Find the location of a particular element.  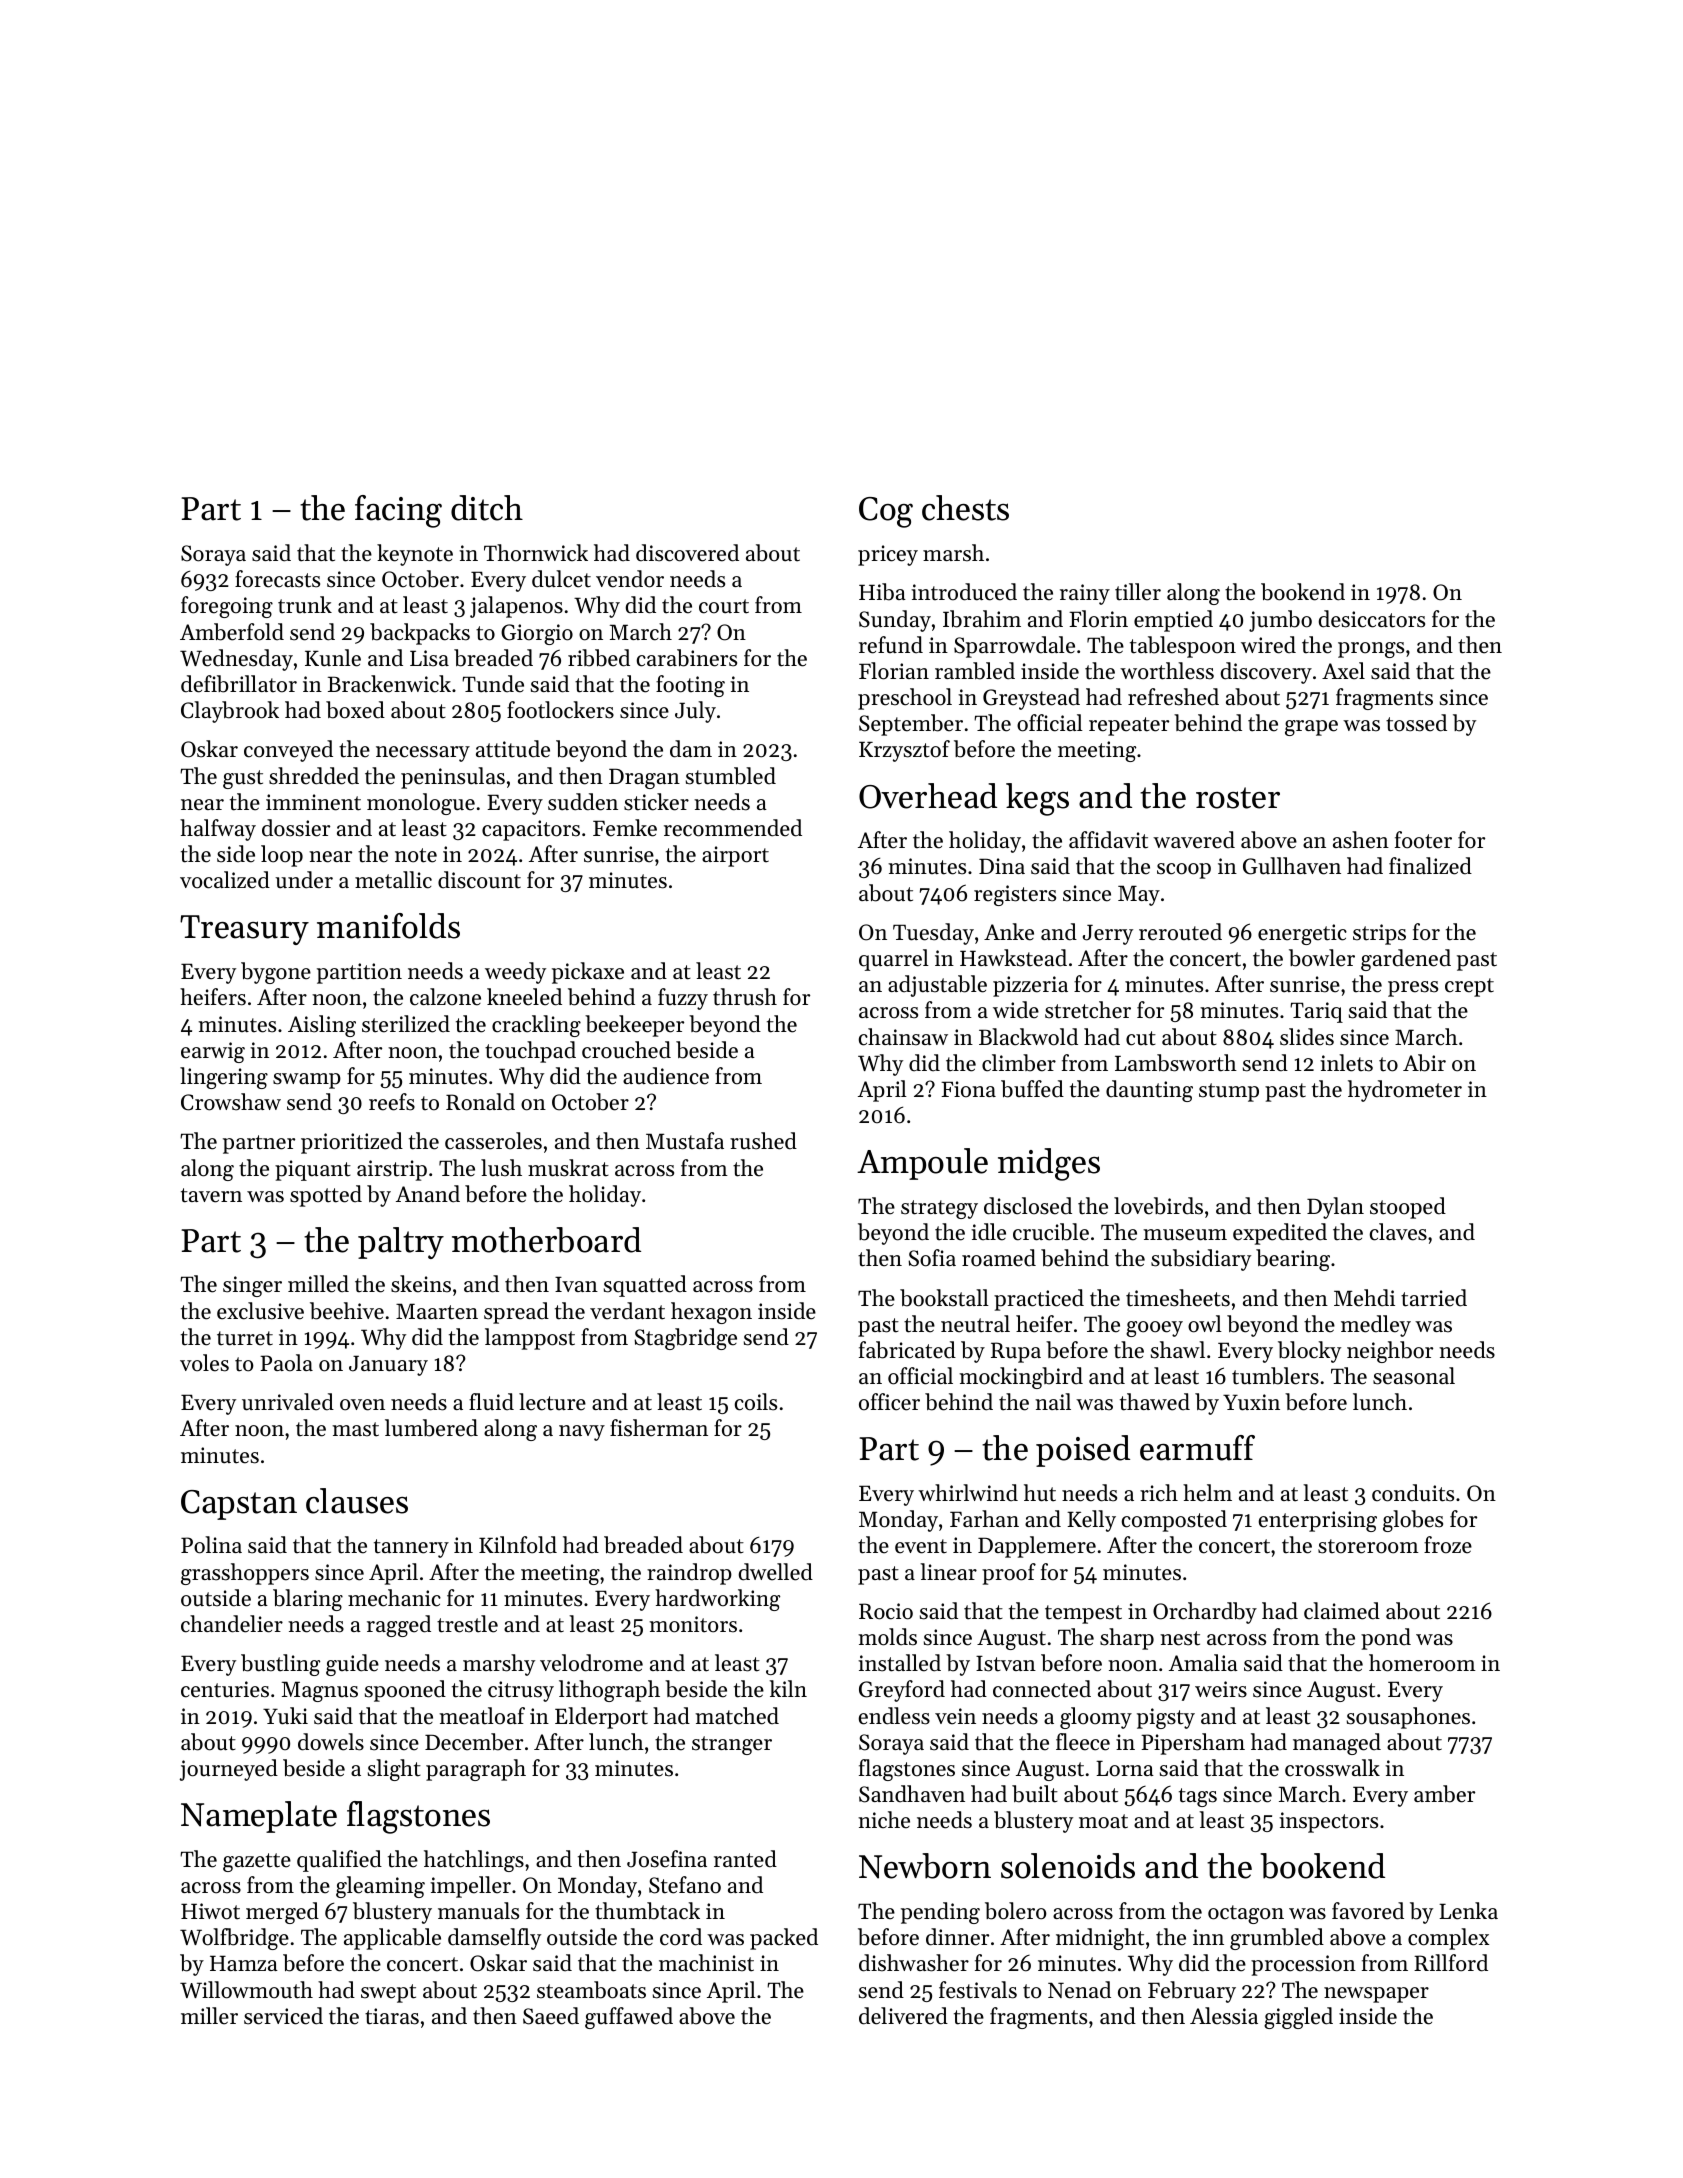

jumbo is located at coordinates (1280, 621).
